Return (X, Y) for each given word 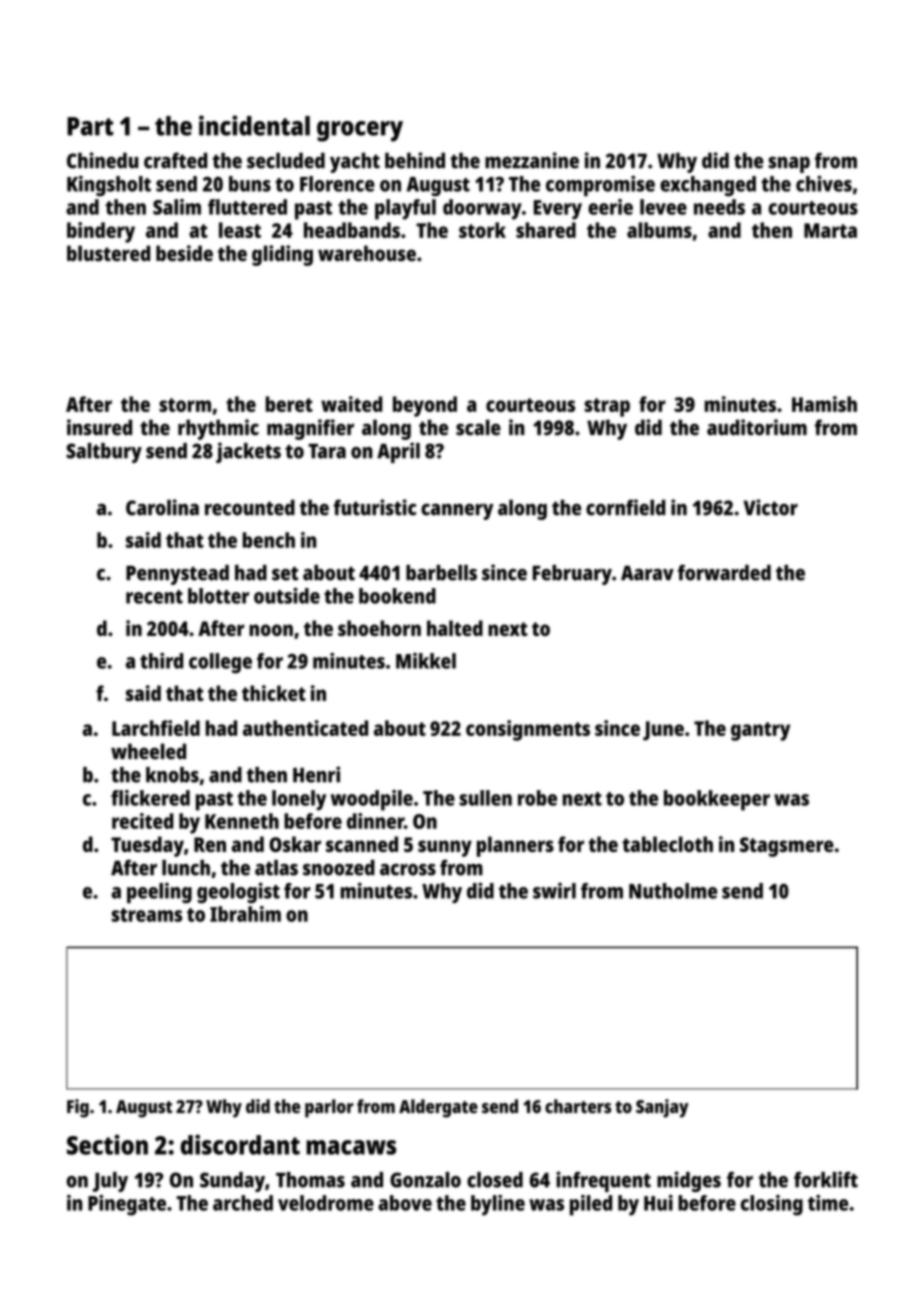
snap (789, 165)
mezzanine (532, 160)
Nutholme (673, 891)
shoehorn (379, 628)
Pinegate (127, 1205)
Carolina (162, 507)
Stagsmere (787, 847)
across (408, 870)
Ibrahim (245, 914)
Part (90, 126)
